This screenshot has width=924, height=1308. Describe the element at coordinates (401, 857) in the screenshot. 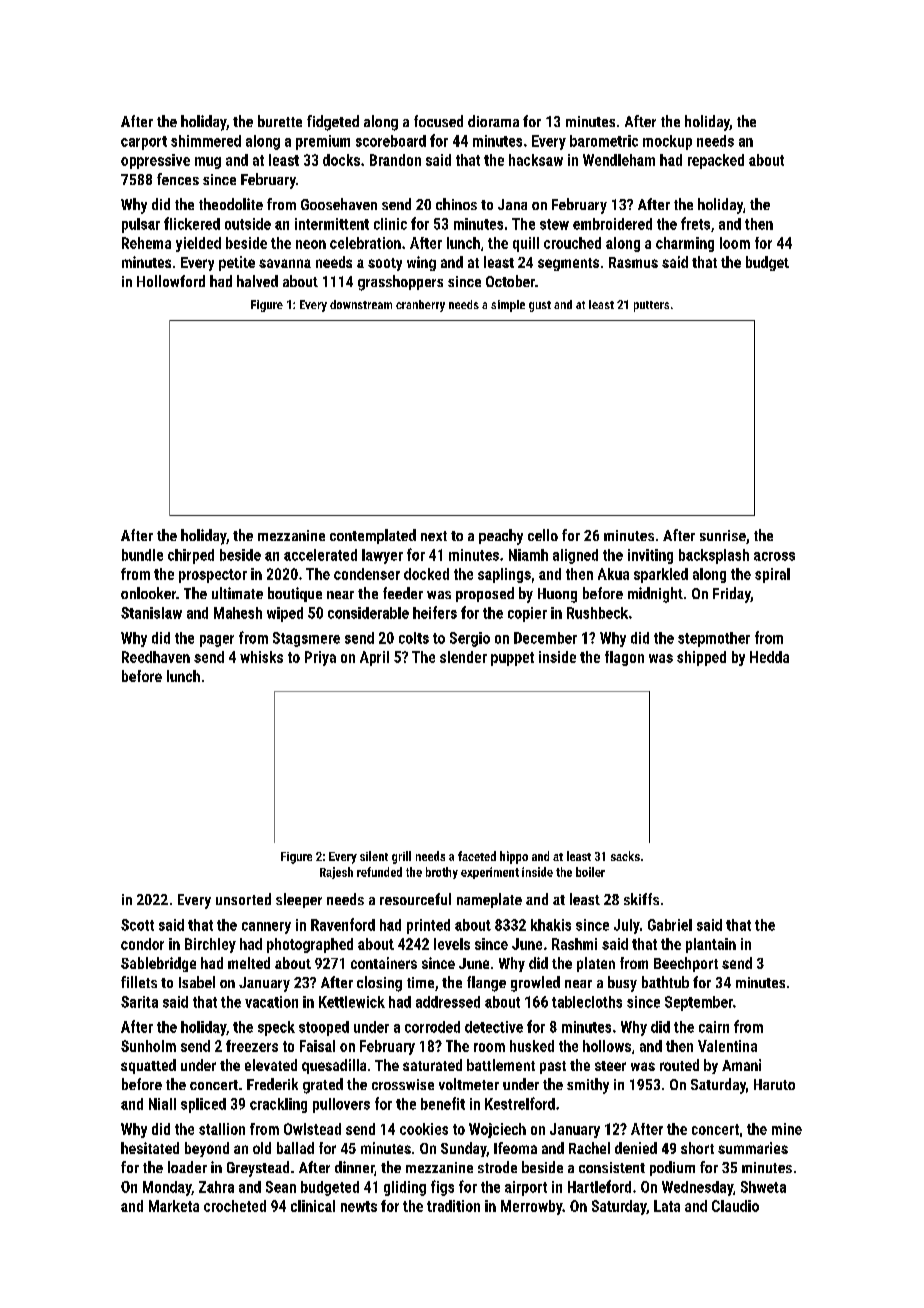

I see `grill` at that location.
